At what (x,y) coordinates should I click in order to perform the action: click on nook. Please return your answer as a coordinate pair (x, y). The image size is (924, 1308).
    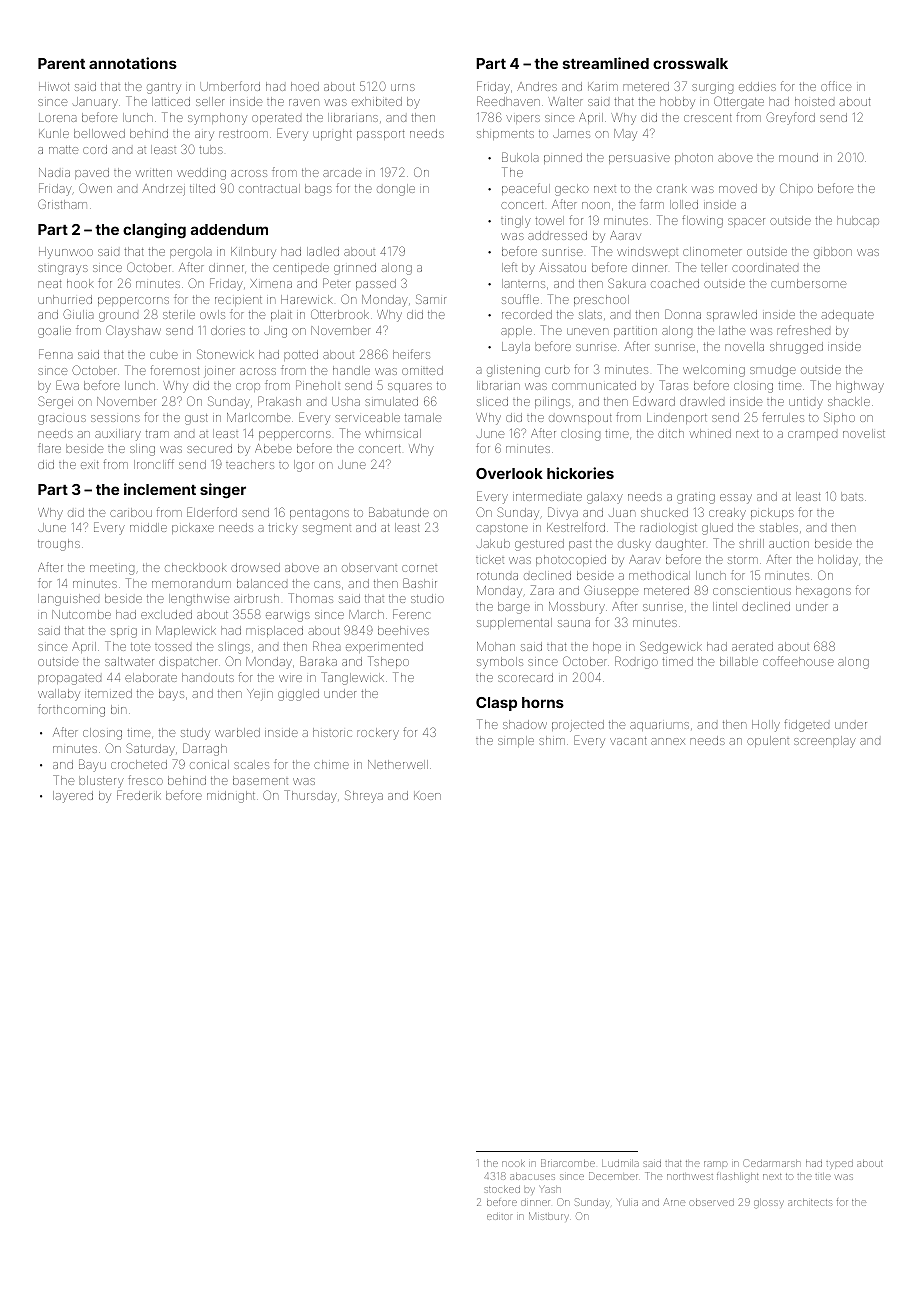
    Looking at the image, I should click on (513, 1163).
